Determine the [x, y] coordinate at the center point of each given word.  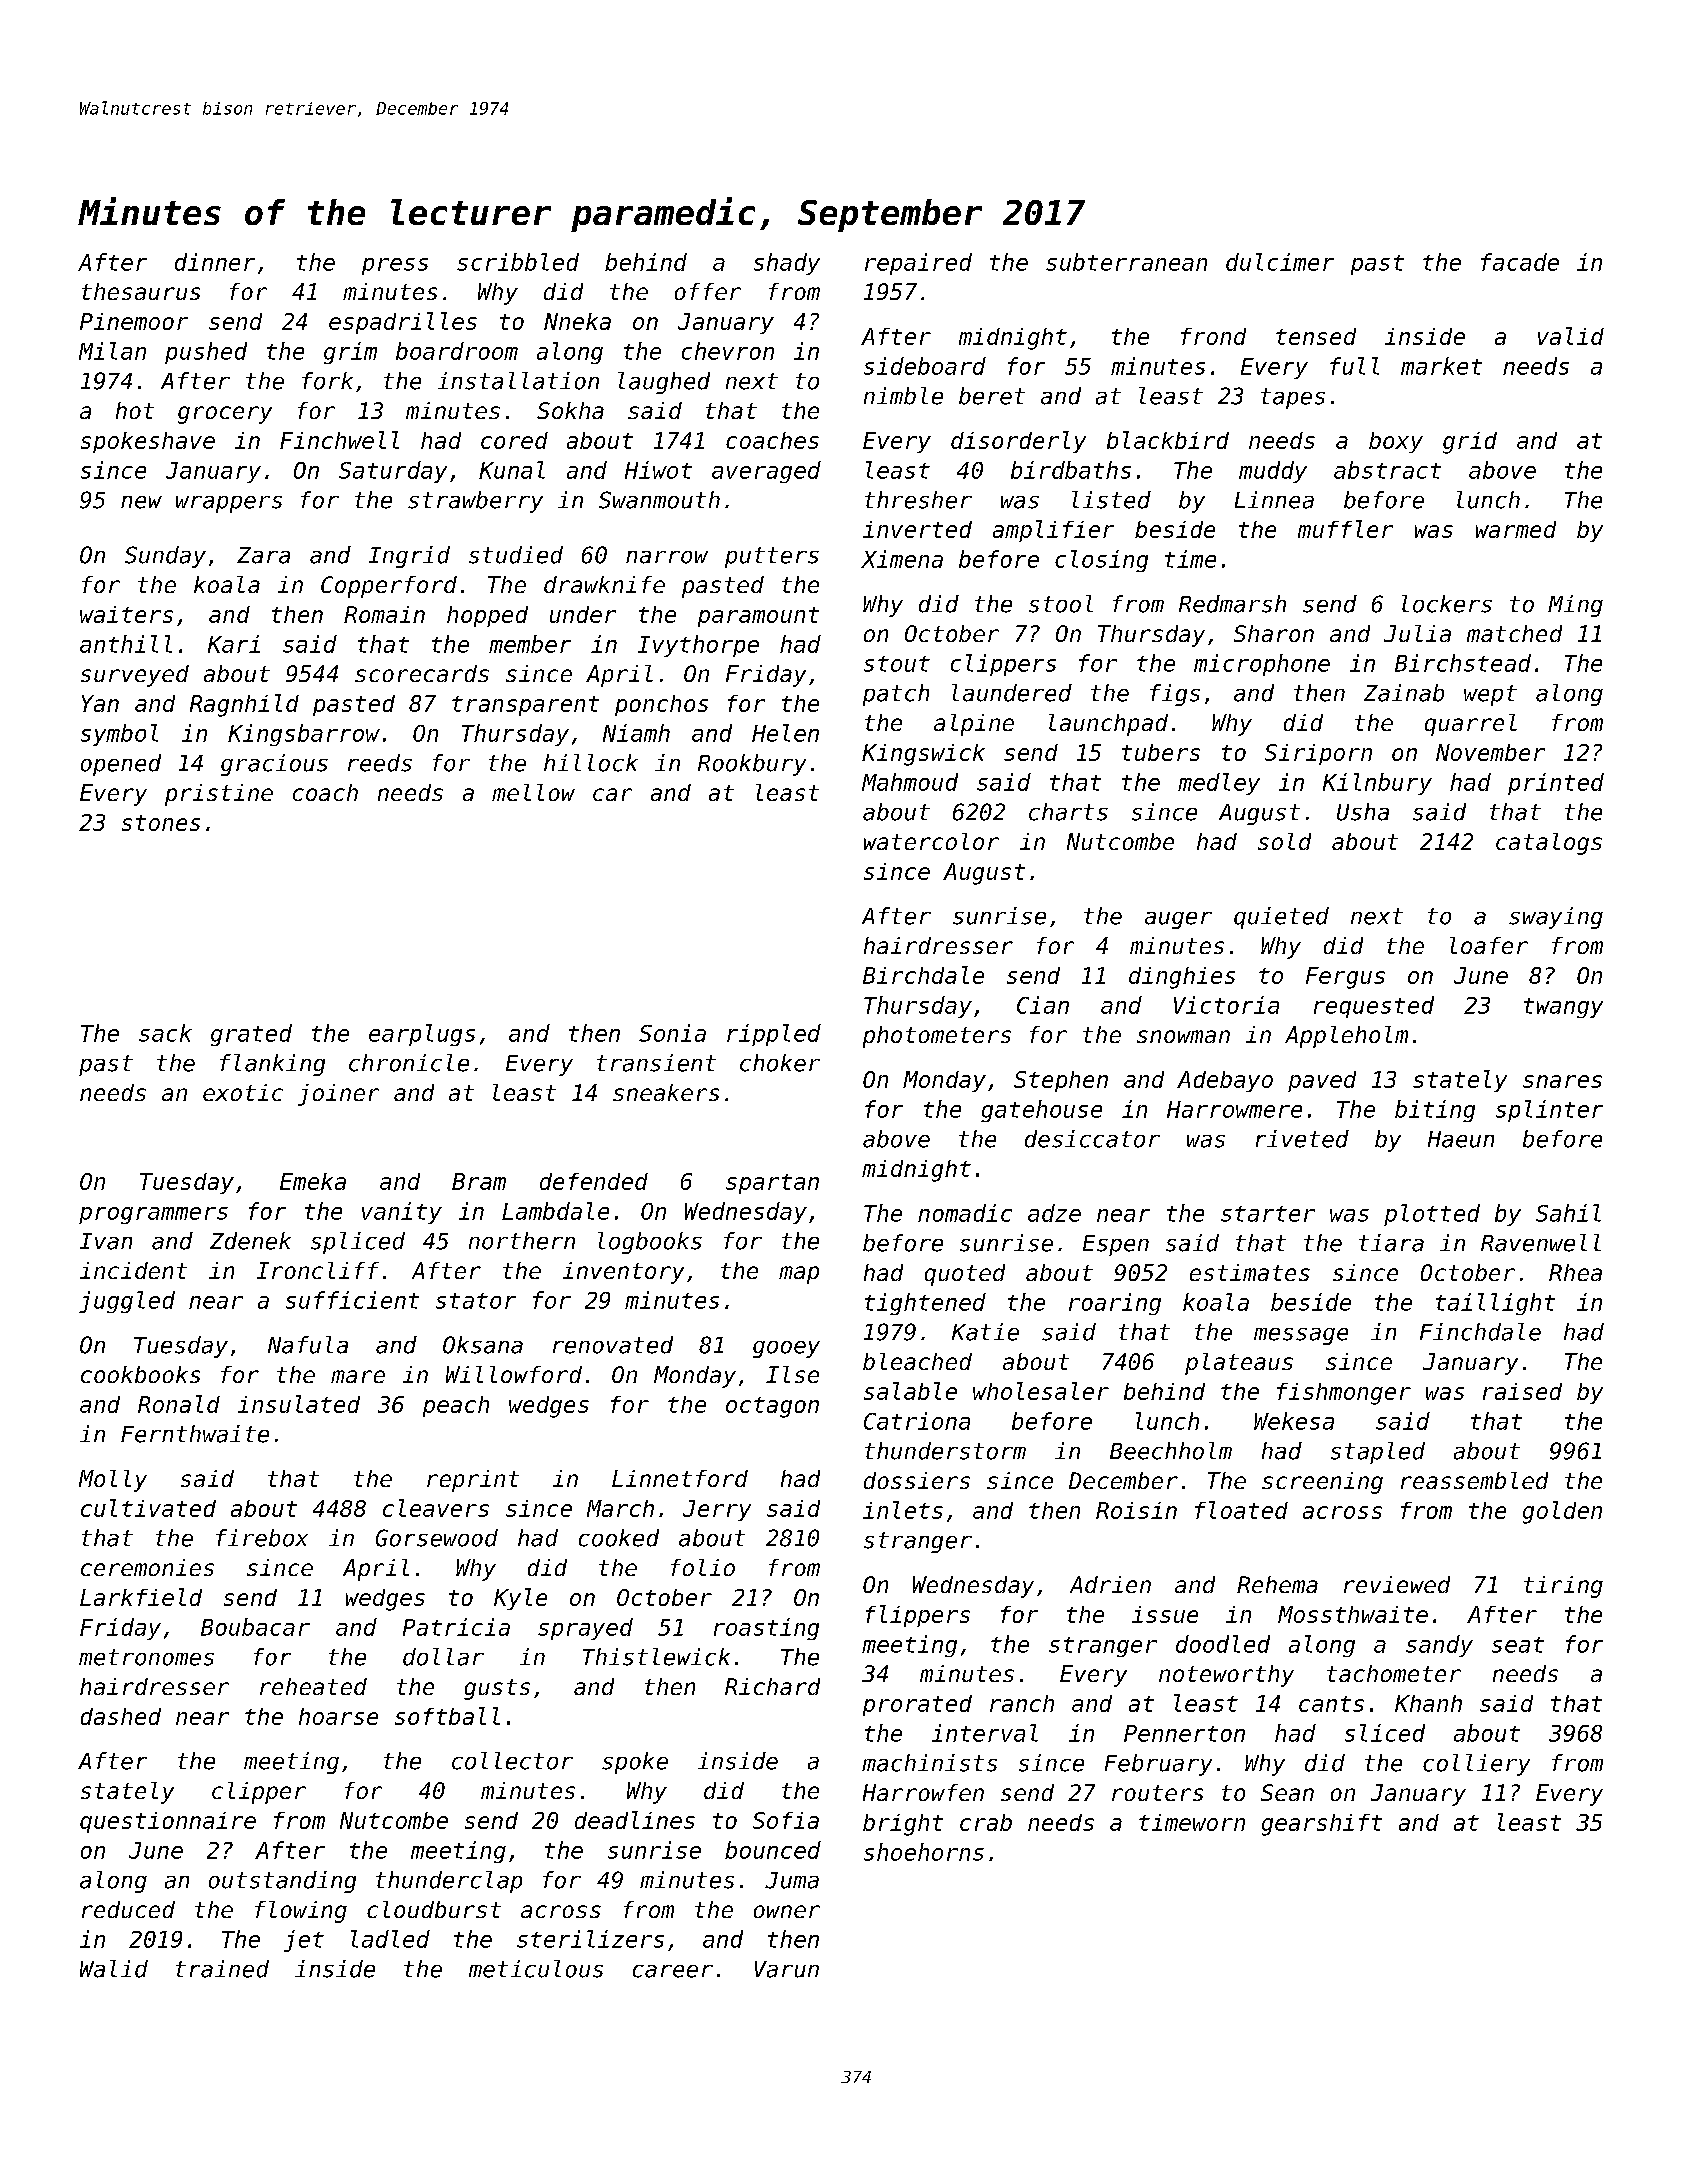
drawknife [604, 584]
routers [1157, 1793]
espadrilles [403, 323]
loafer [1489, 945]
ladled [390, 1939]
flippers [918, 1616]
